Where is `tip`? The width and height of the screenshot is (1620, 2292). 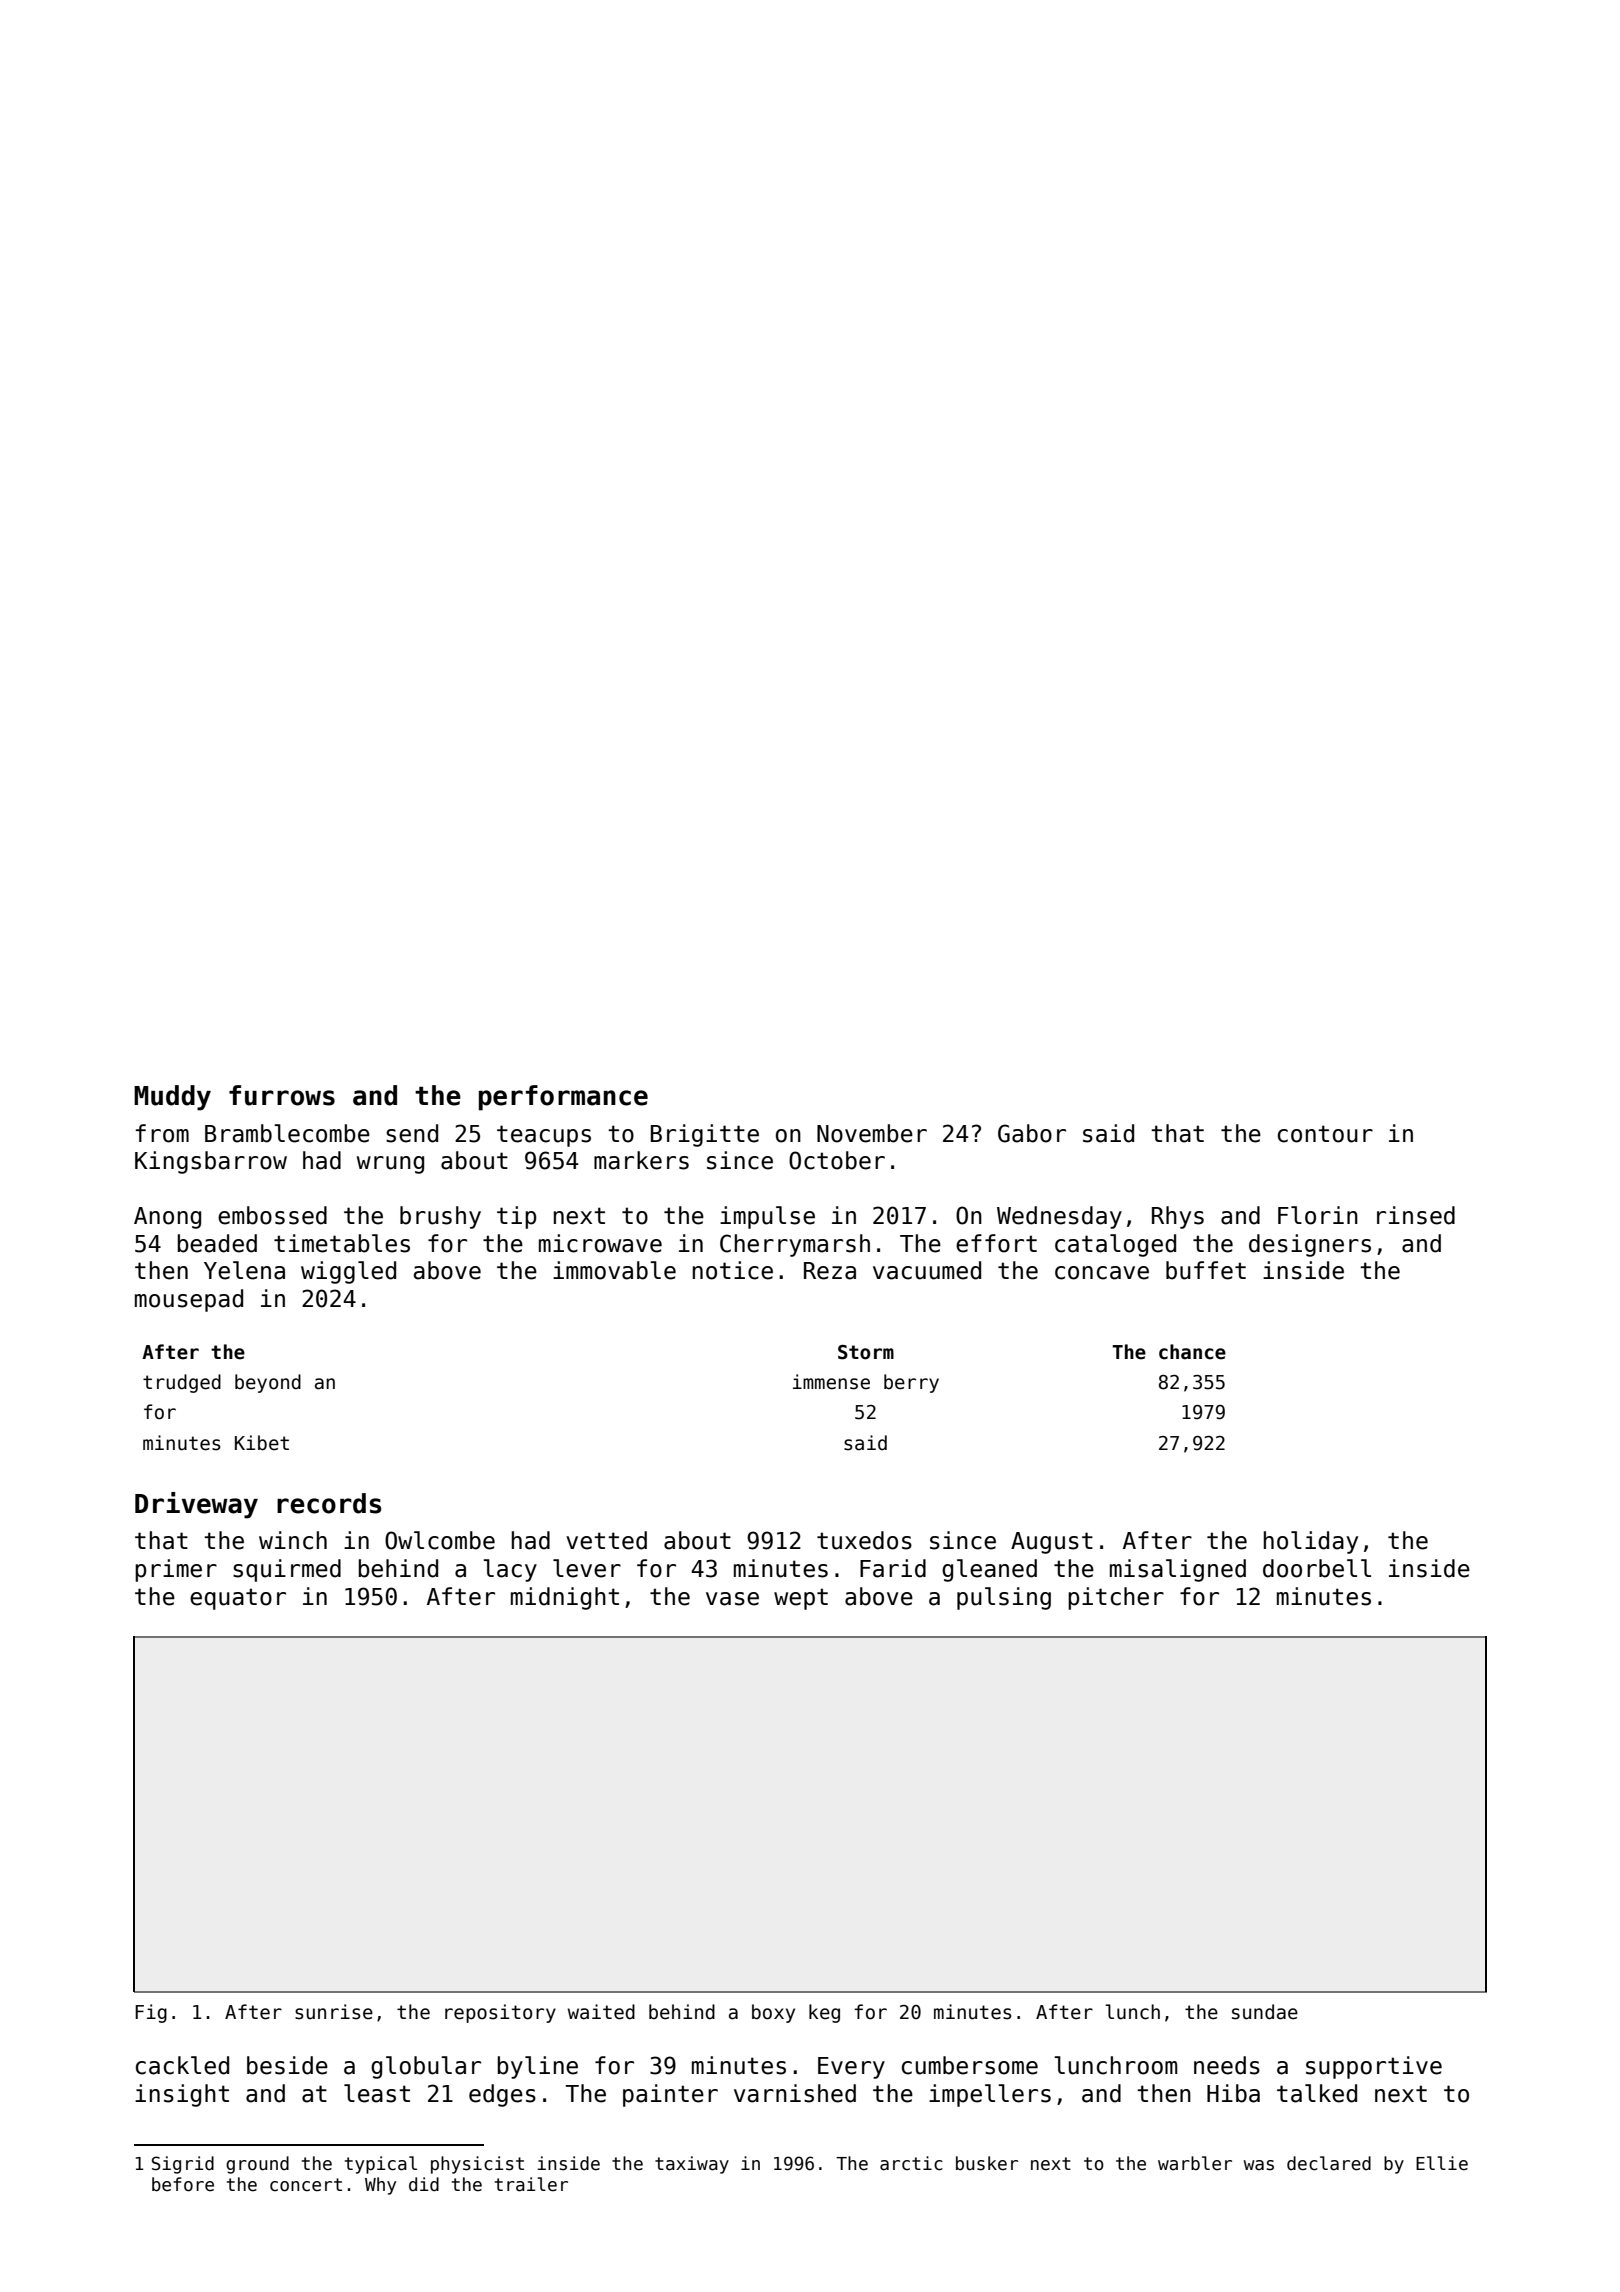
tip is located at coordinates (517, 1217).
